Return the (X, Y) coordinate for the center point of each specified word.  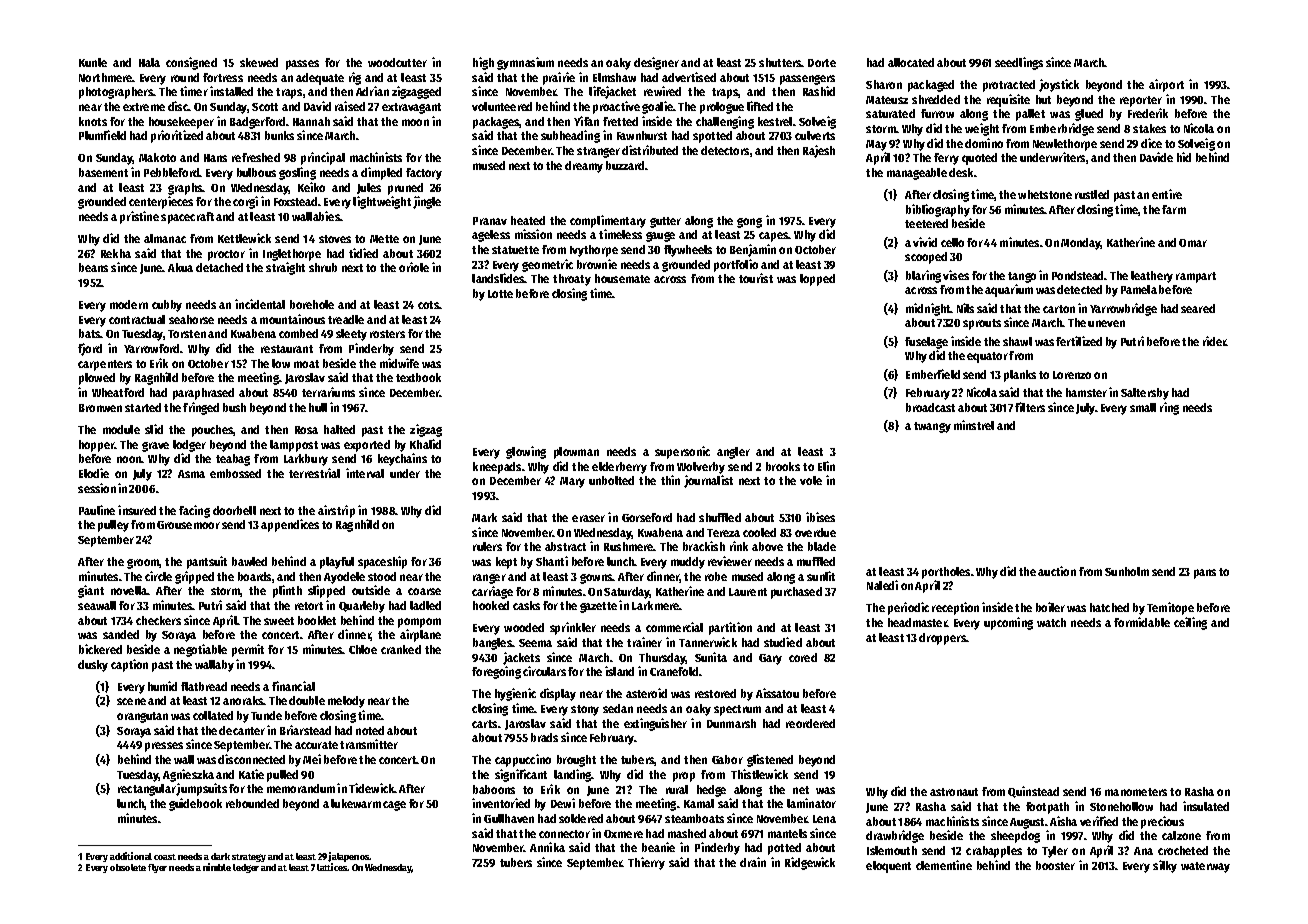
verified (1099, 821)
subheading (570, 136)
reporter (1141, 101)
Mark (484, 517)
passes (302, 65)
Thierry (646, 863)
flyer (157, 868)
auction (1057, 571)
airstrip (336, 511)
